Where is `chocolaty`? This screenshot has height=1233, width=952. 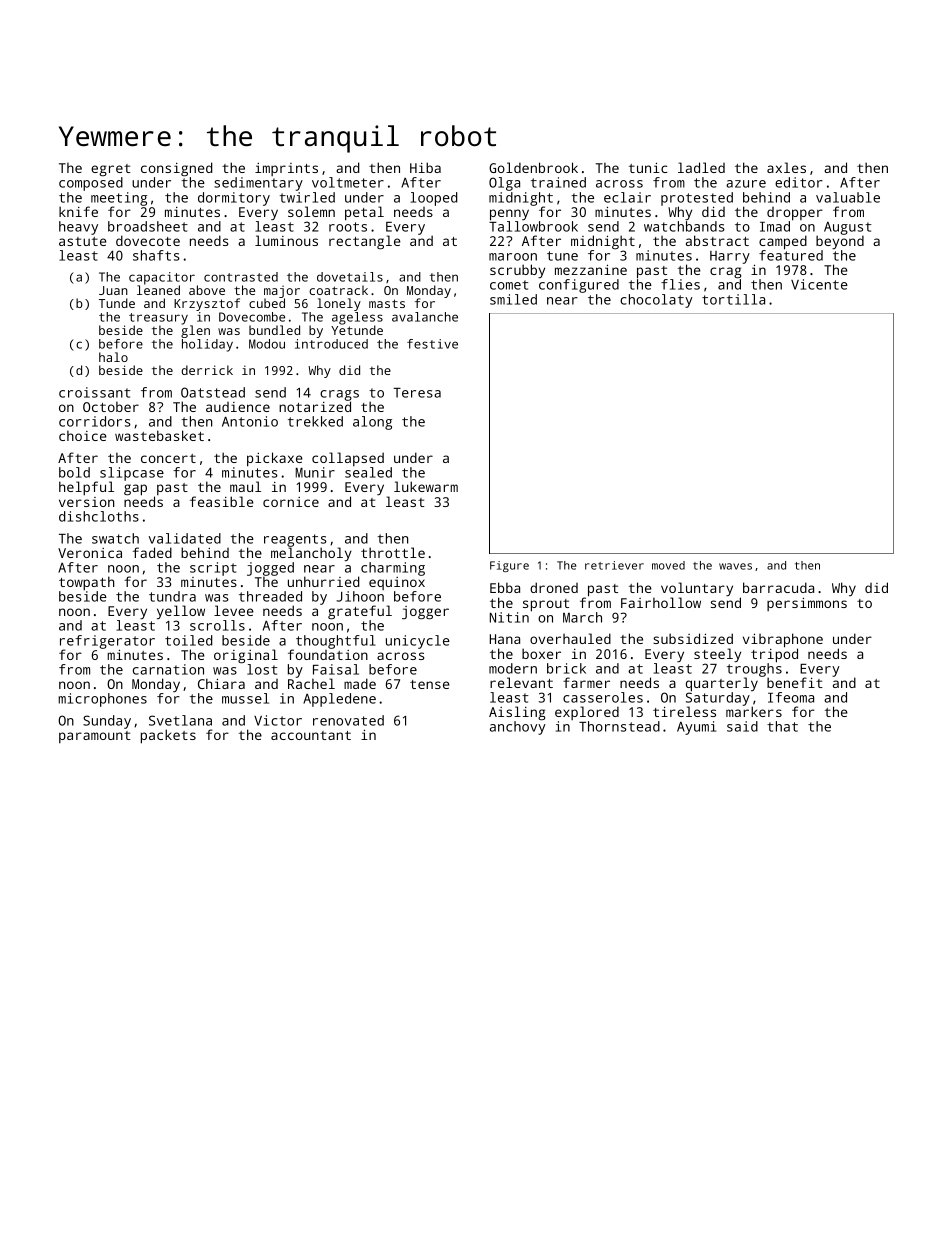
chocolaty is located at coordinates (656, 301).
